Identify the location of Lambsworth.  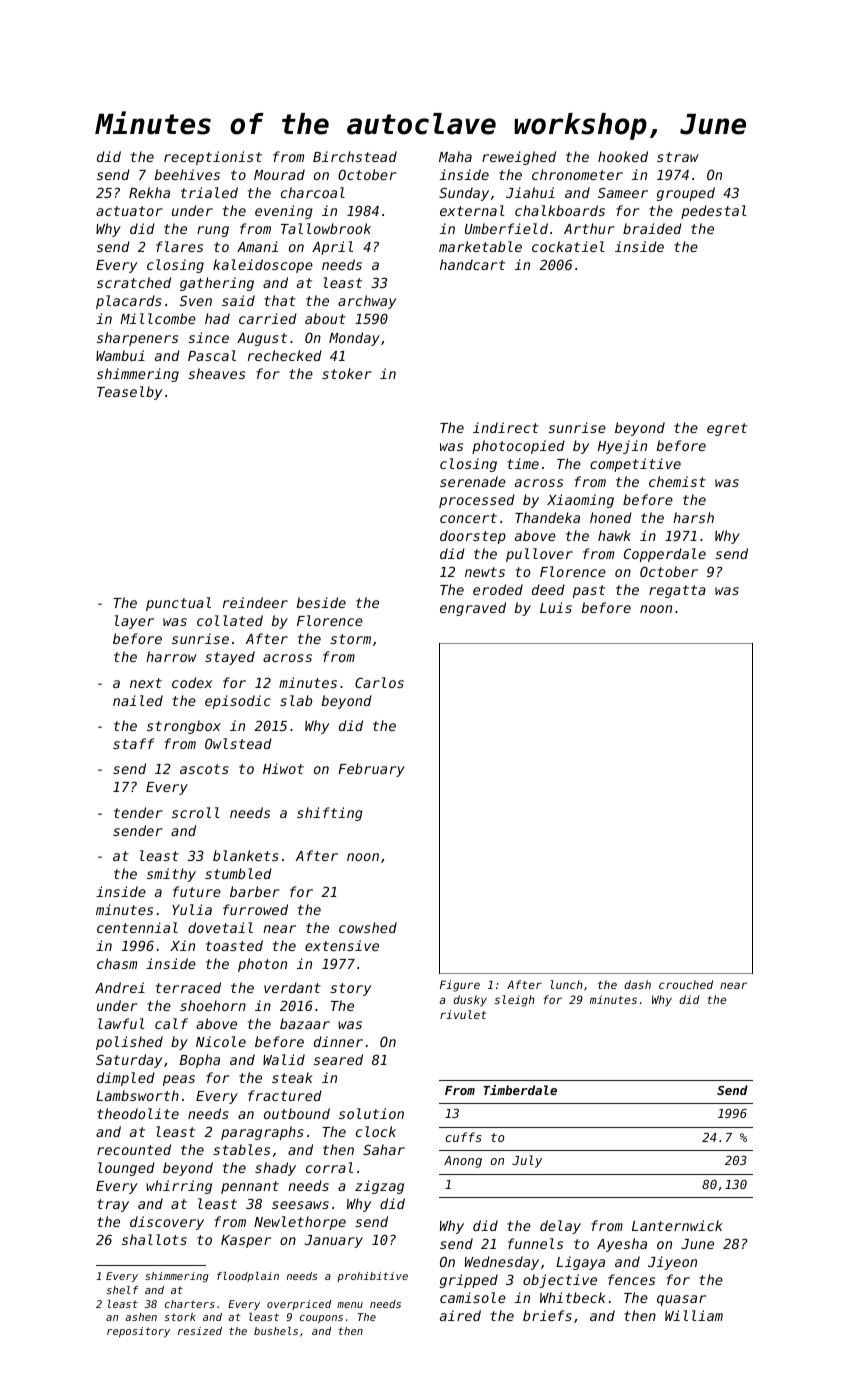
(137, 1095).
